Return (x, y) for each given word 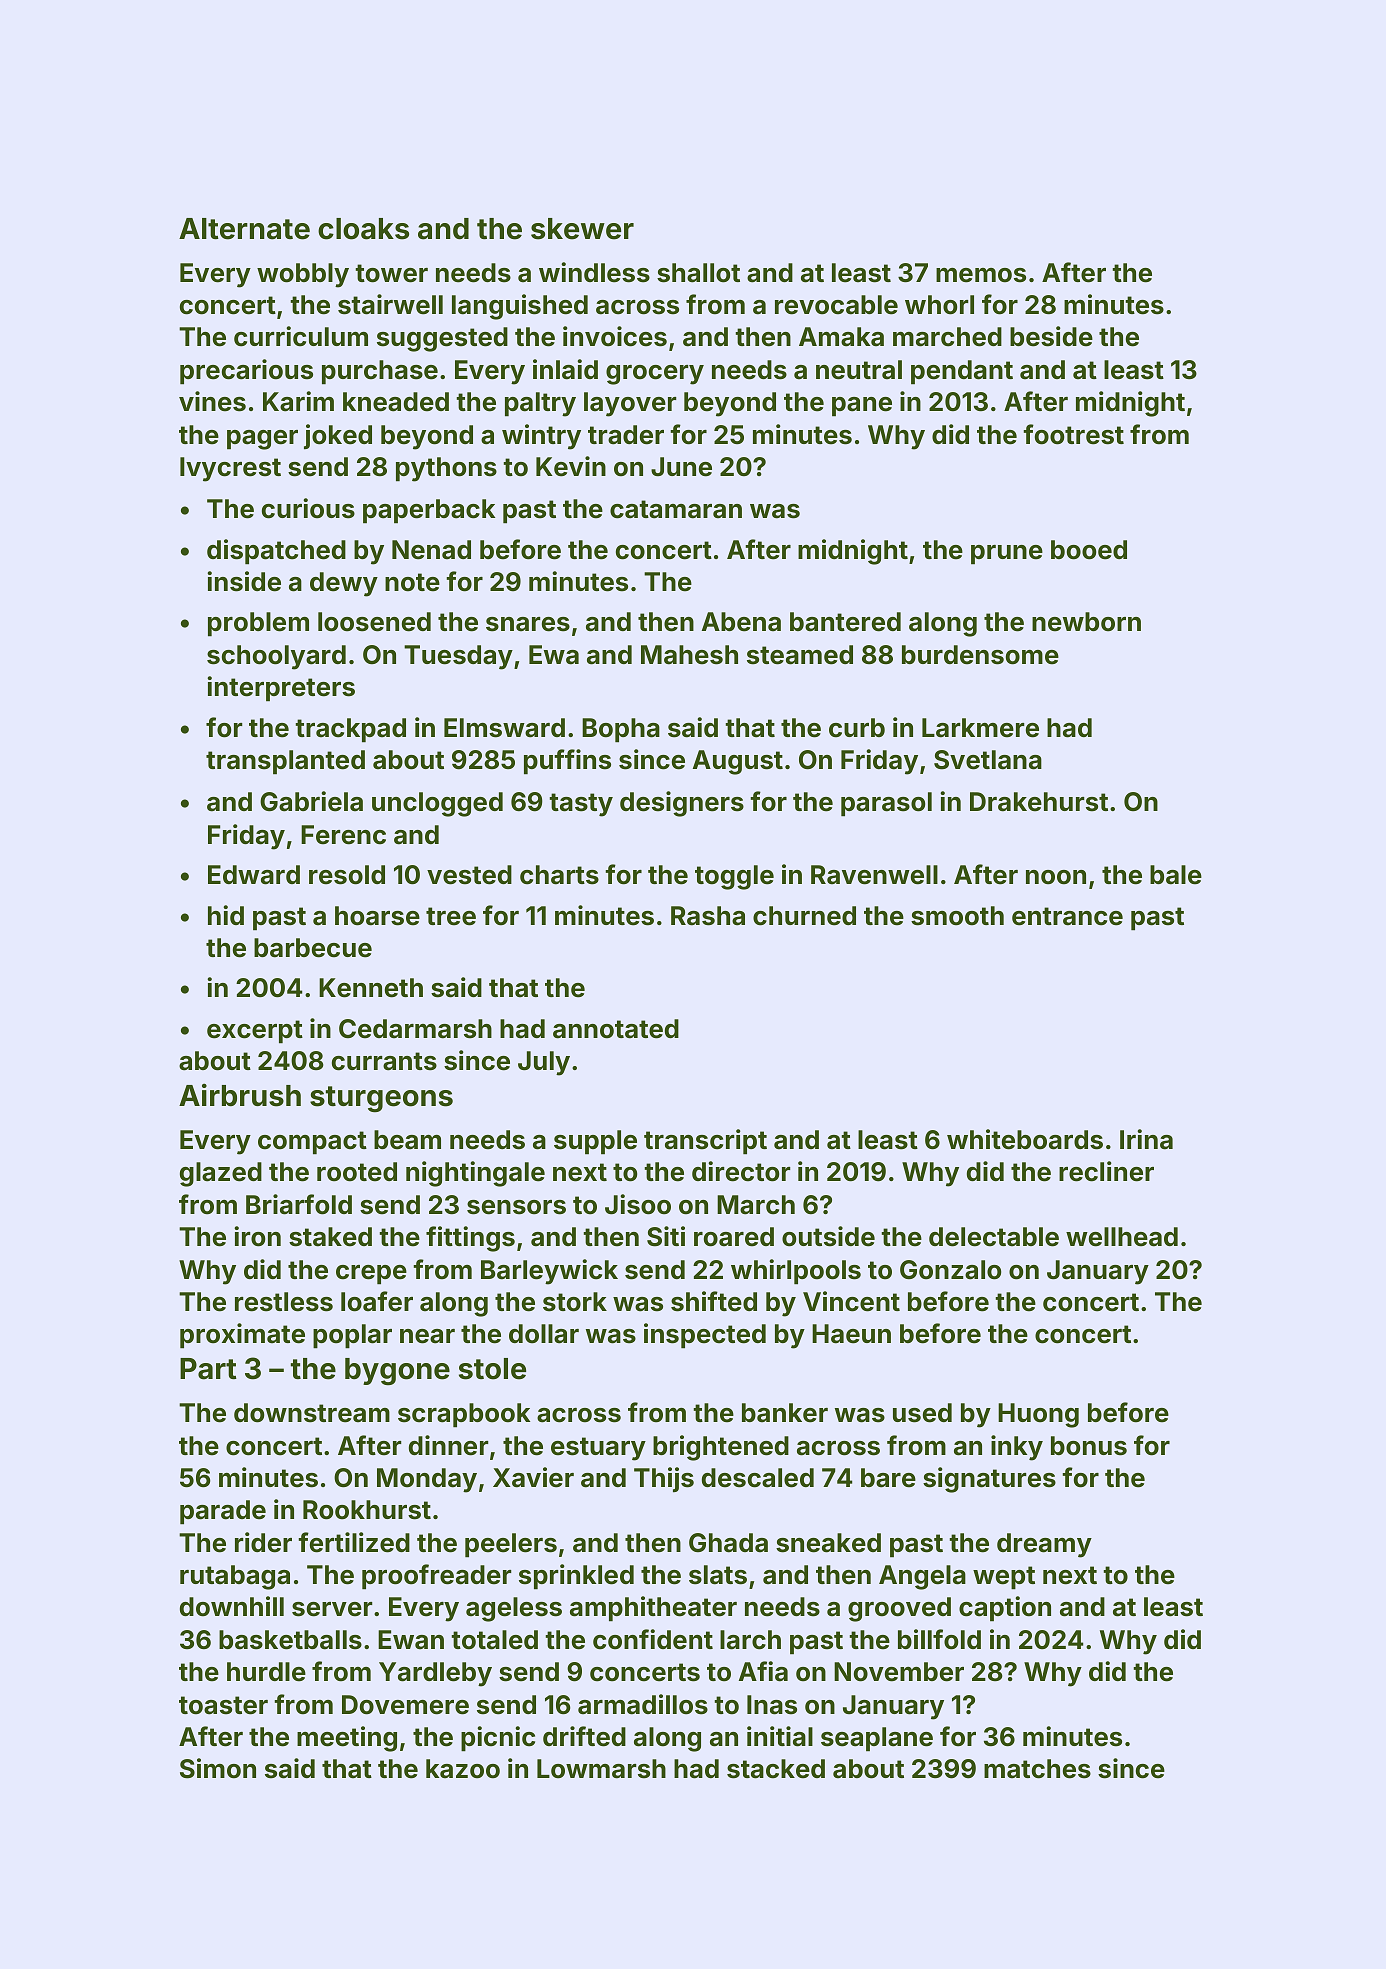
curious (308, 508)
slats (718, 1575)
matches (1037, 1769)
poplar (352, 1336)
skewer (582, 229)
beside (1051, 336)
